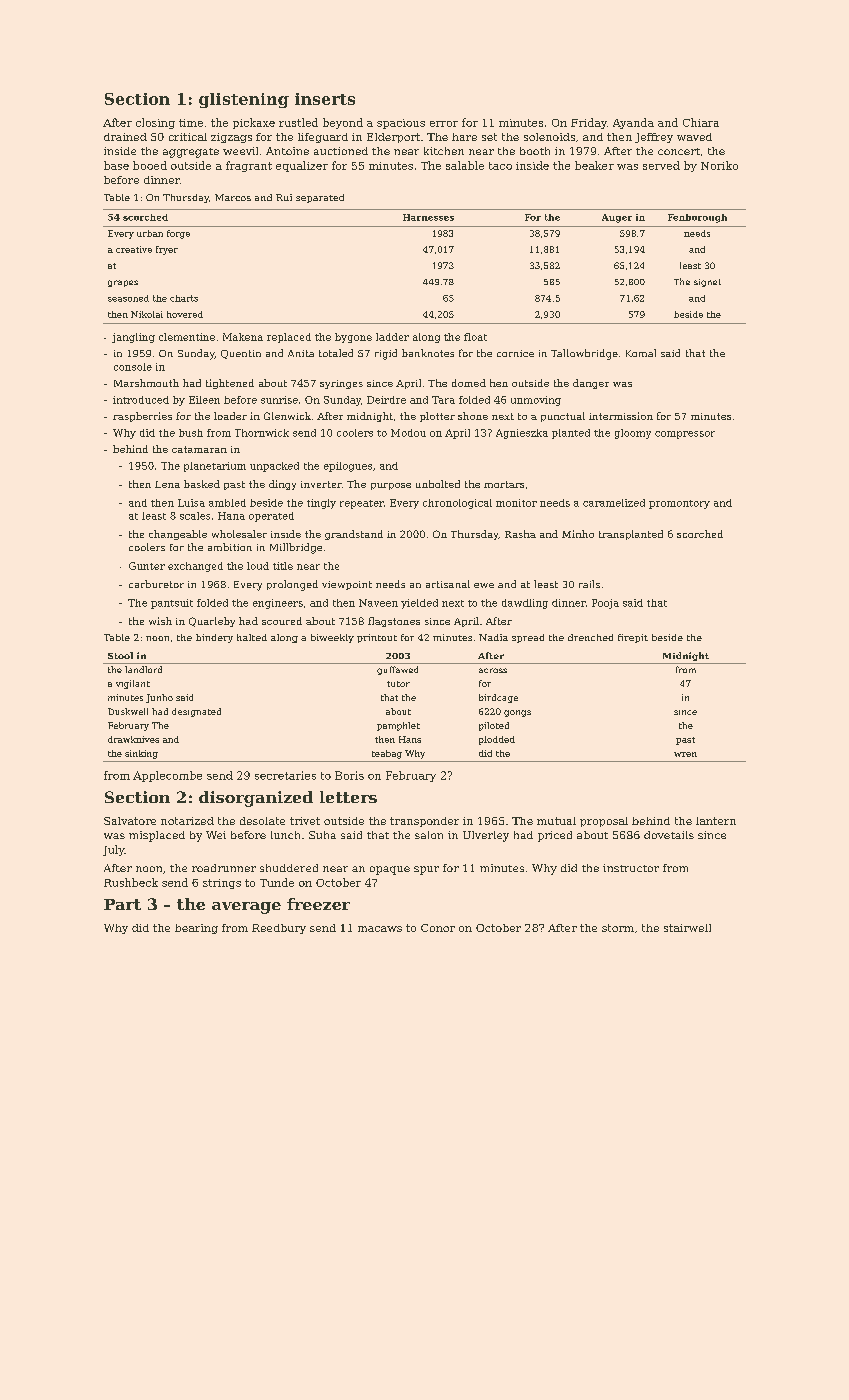 This document has width=849, height=1400. I want to click on Modou, so click(408, 433).
